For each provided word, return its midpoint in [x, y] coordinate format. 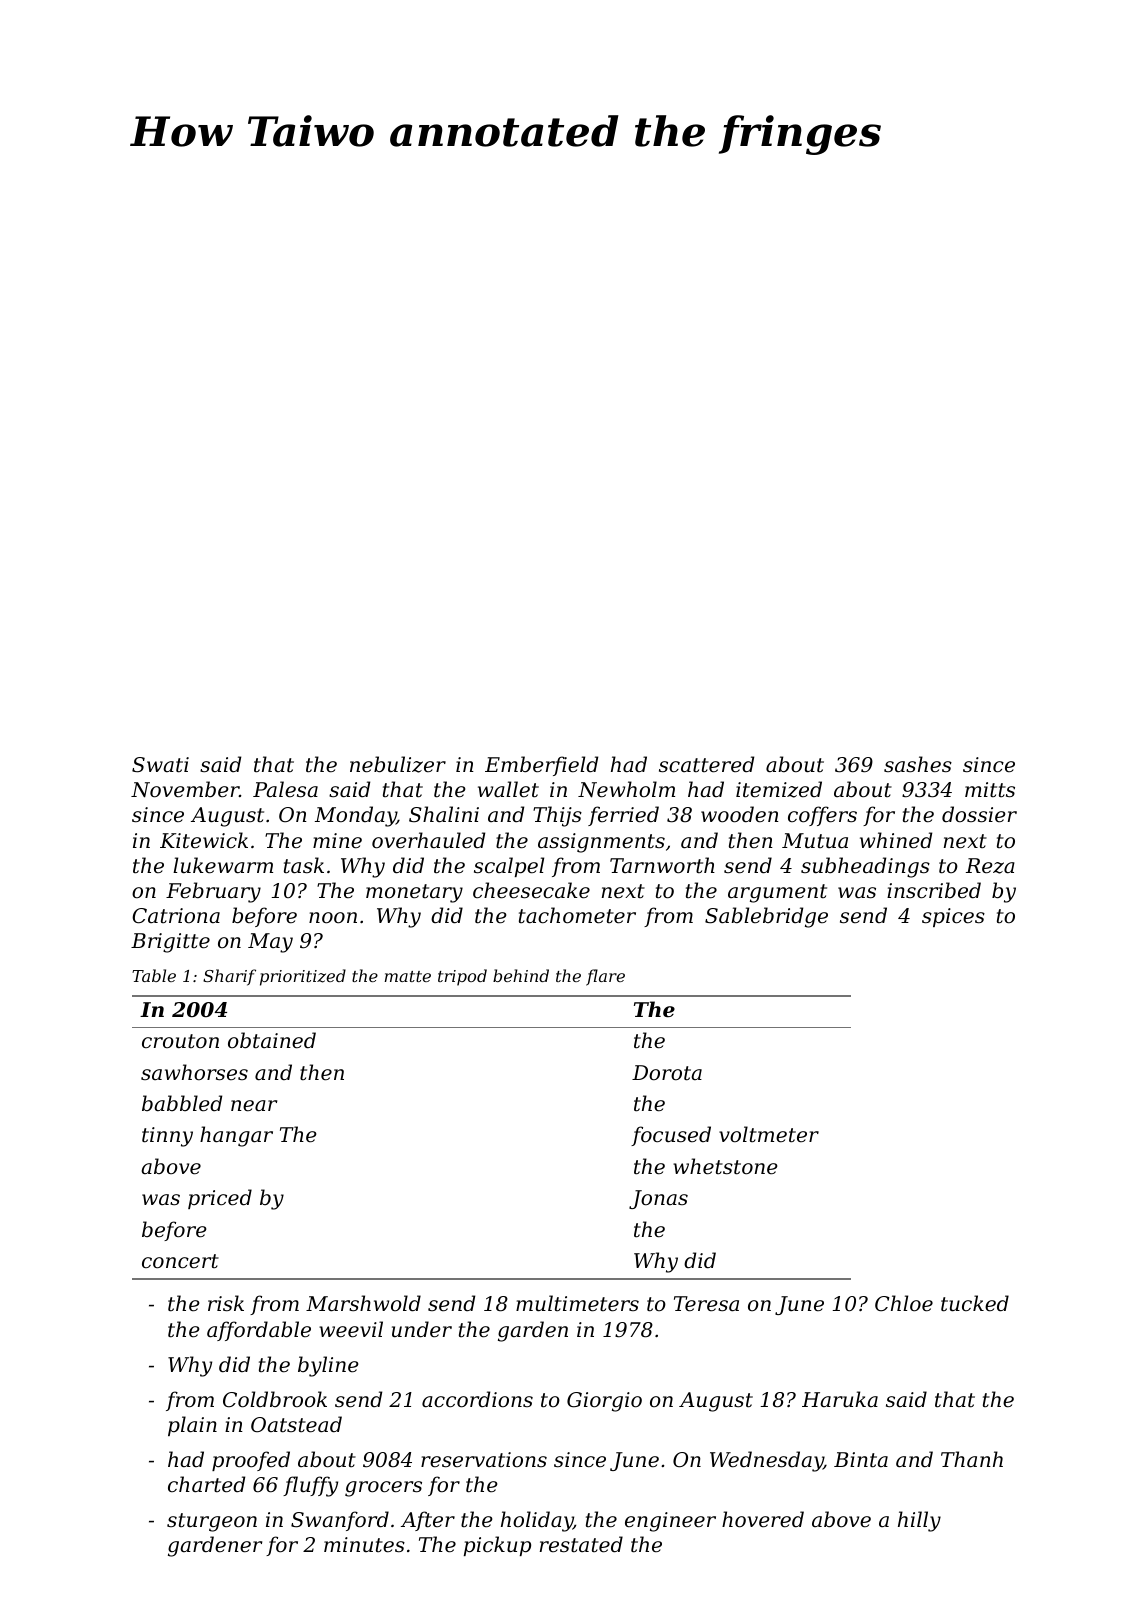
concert [180, 1261]
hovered [763, 1519]
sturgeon [212, 1522]
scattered [706, 764]
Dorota [667, 1073]
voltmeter [769, 1134]
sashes [918, 764]
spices [953, 917]
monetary [414, 893]
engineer [670, 1522]
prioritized [303, 977]
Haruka [840, 1399]
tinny [167, 1137]
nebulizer [398, 764]
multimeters [577, 1303]
